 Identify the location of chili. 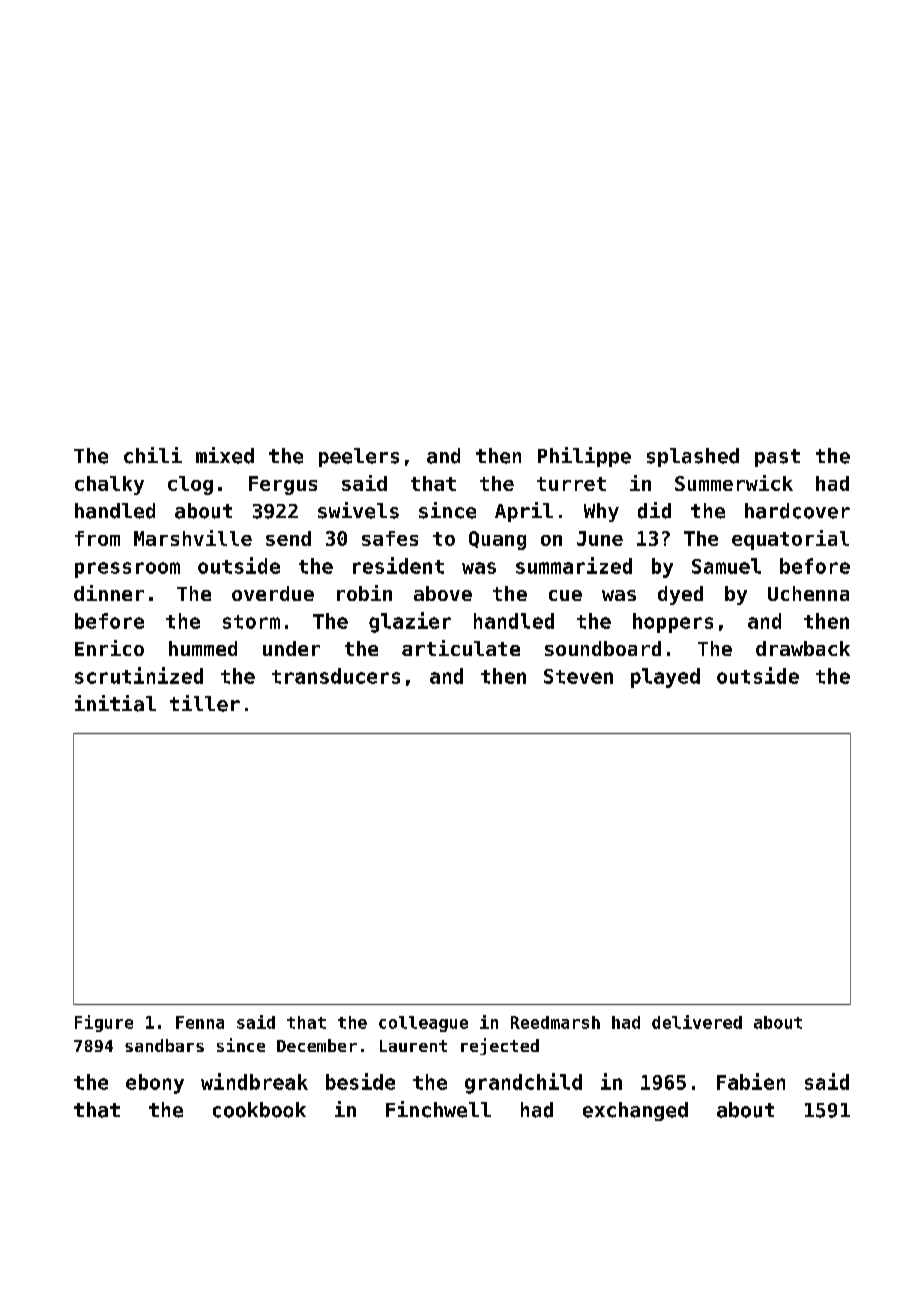
(153, 455).
